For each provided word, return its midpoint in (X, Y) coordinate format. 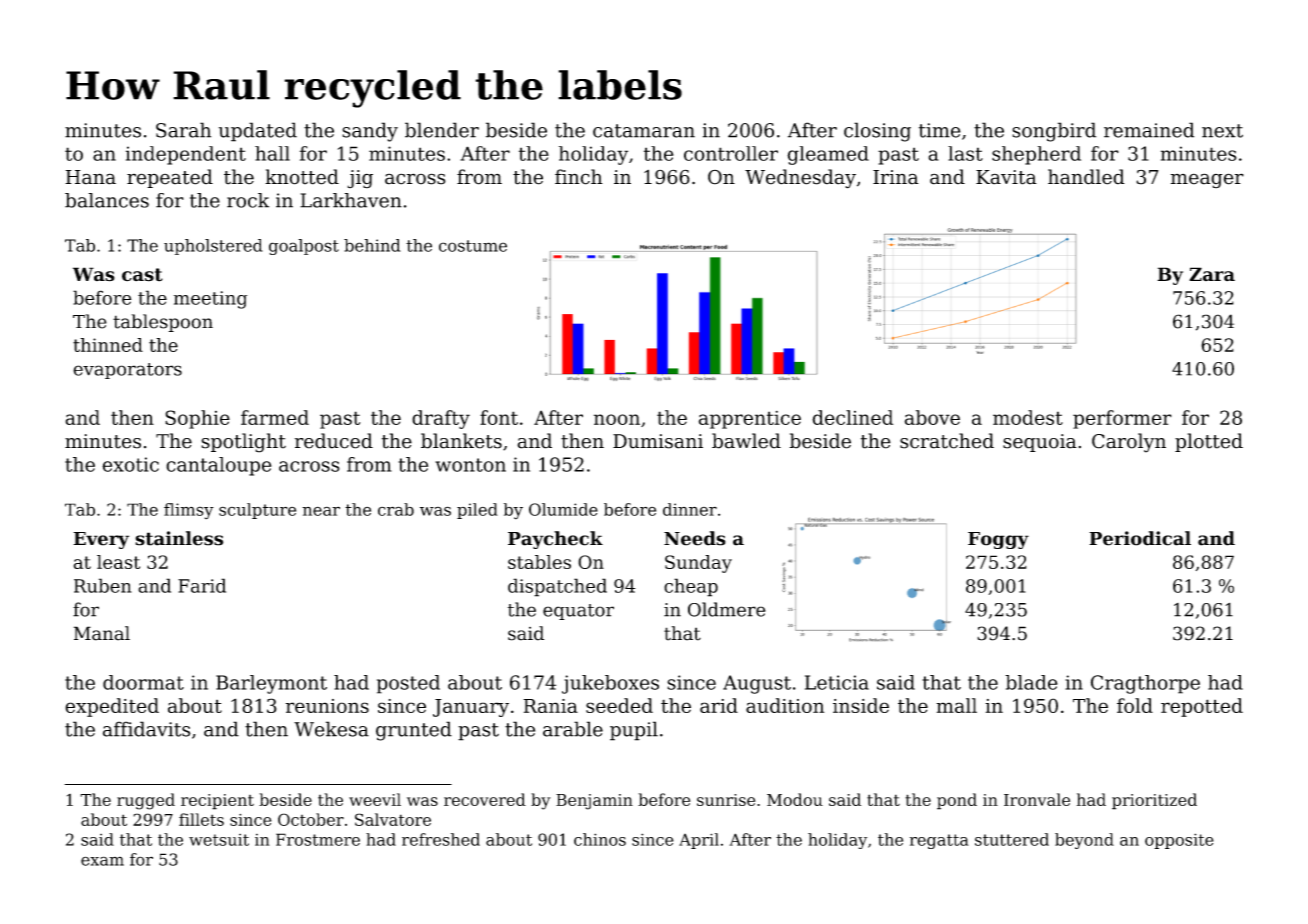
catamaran (644, 131)
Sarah (183, 130)
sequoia (1040, 443)
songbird (1054, 132)
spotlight (243, 443)
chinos (600, 839)
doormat (143, 682)
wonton (470, 465)
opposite (1179, 841)
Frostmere (318, 839)
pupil (634, 731)
